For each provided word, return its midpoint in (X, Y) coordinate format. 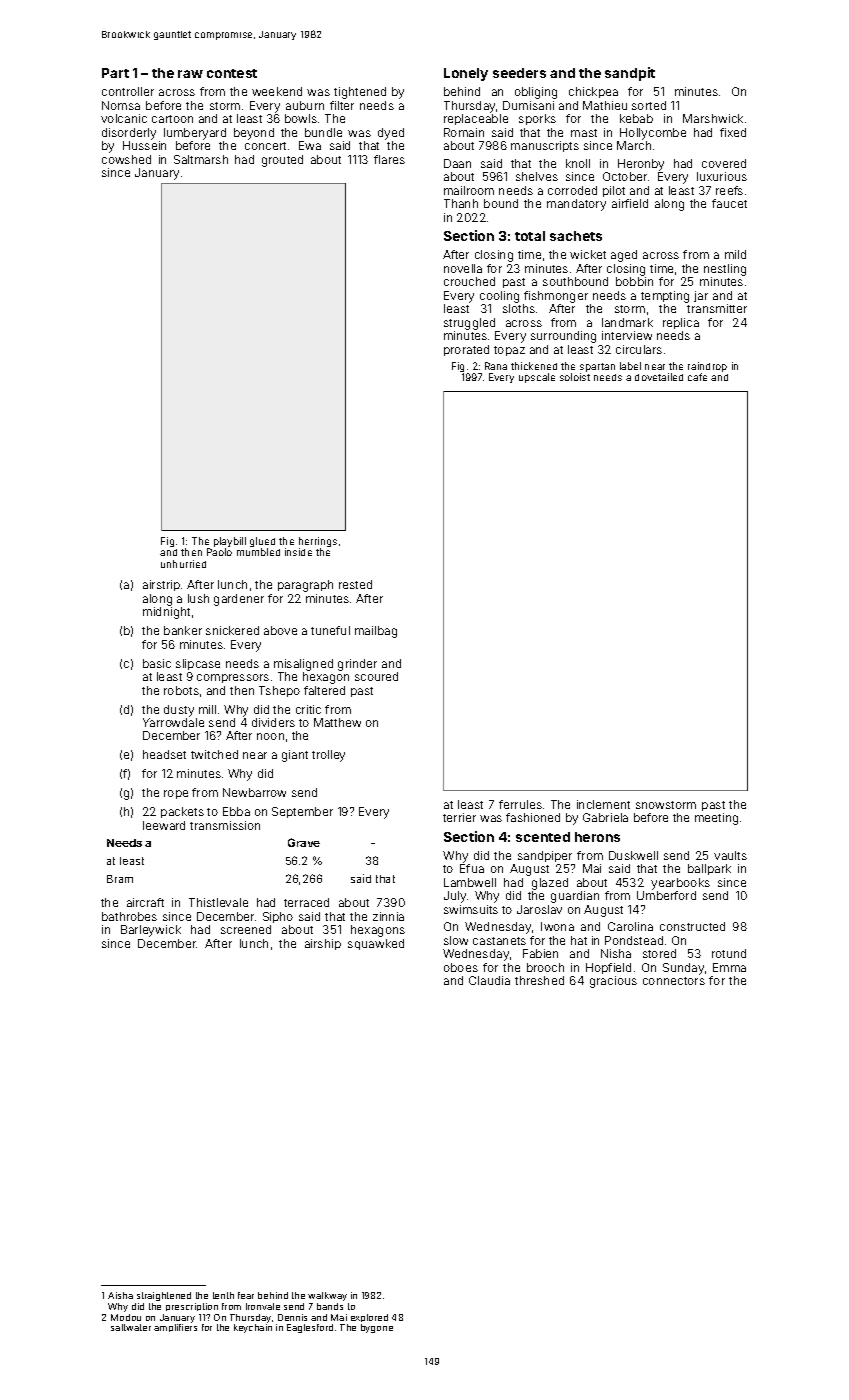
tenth (223, 1295)
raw (190, 74)
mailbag (376, 632)
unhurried (183, 564)
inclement (603, 804)
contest (232, 73)
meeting (716, 819)
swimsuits (471, 909)
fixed (733, 132)
